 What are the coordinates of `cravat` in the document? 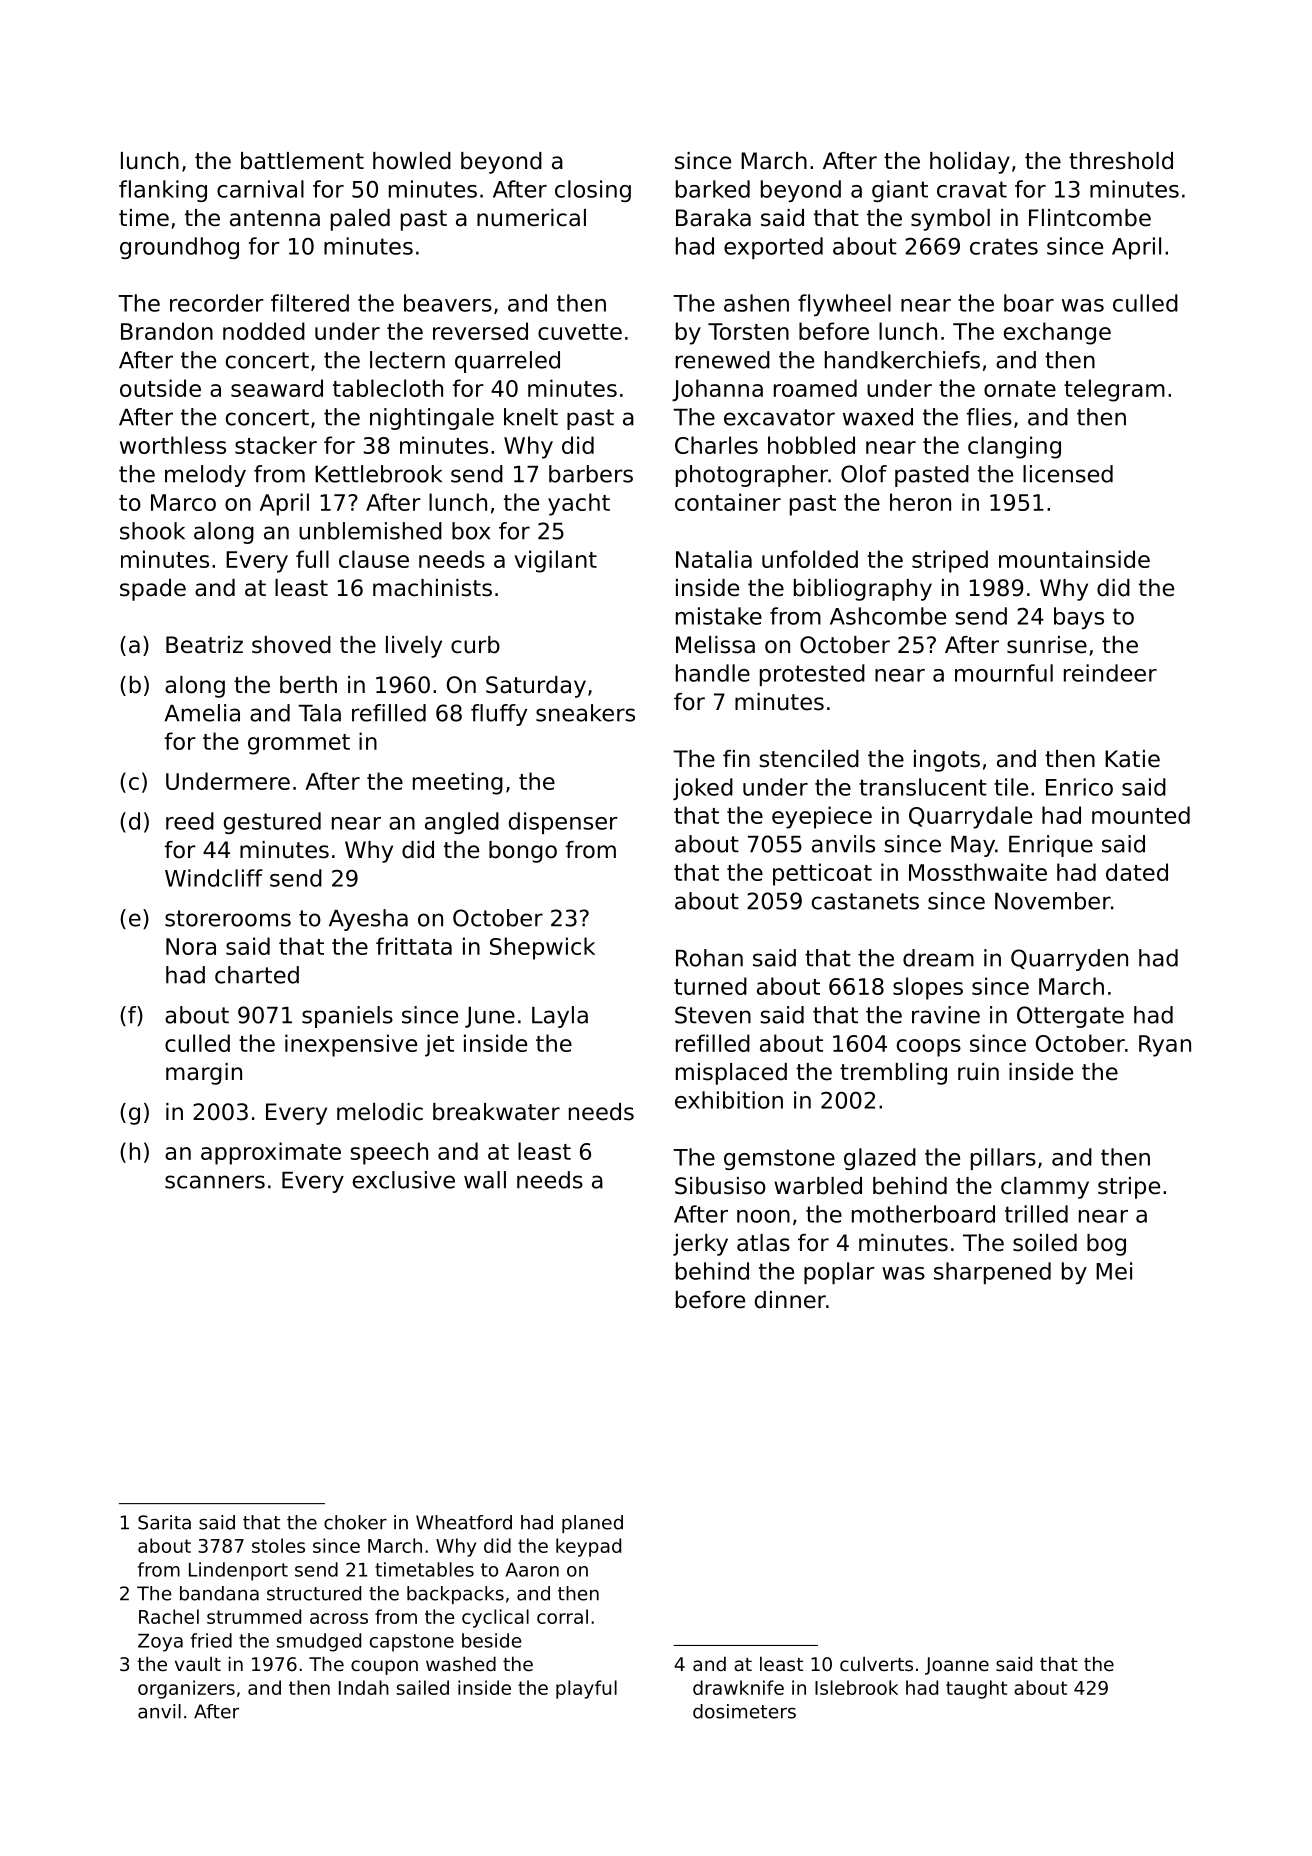 It's located at (972, 189).
